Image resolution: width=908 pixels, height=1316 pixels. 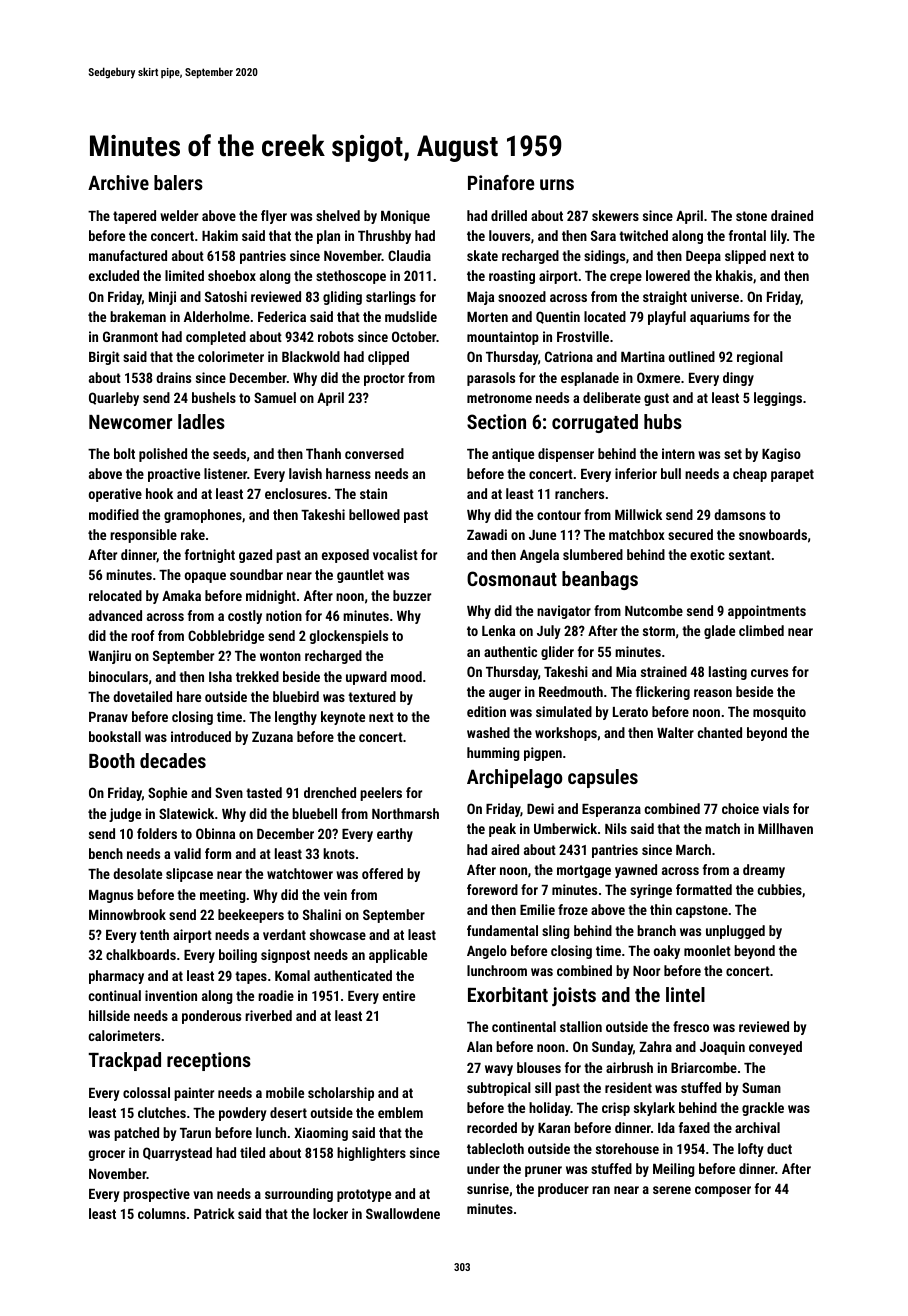 What do you see at coordinates (406, 676) in the image?
I see `mood` at bounding box center [406, 676].
